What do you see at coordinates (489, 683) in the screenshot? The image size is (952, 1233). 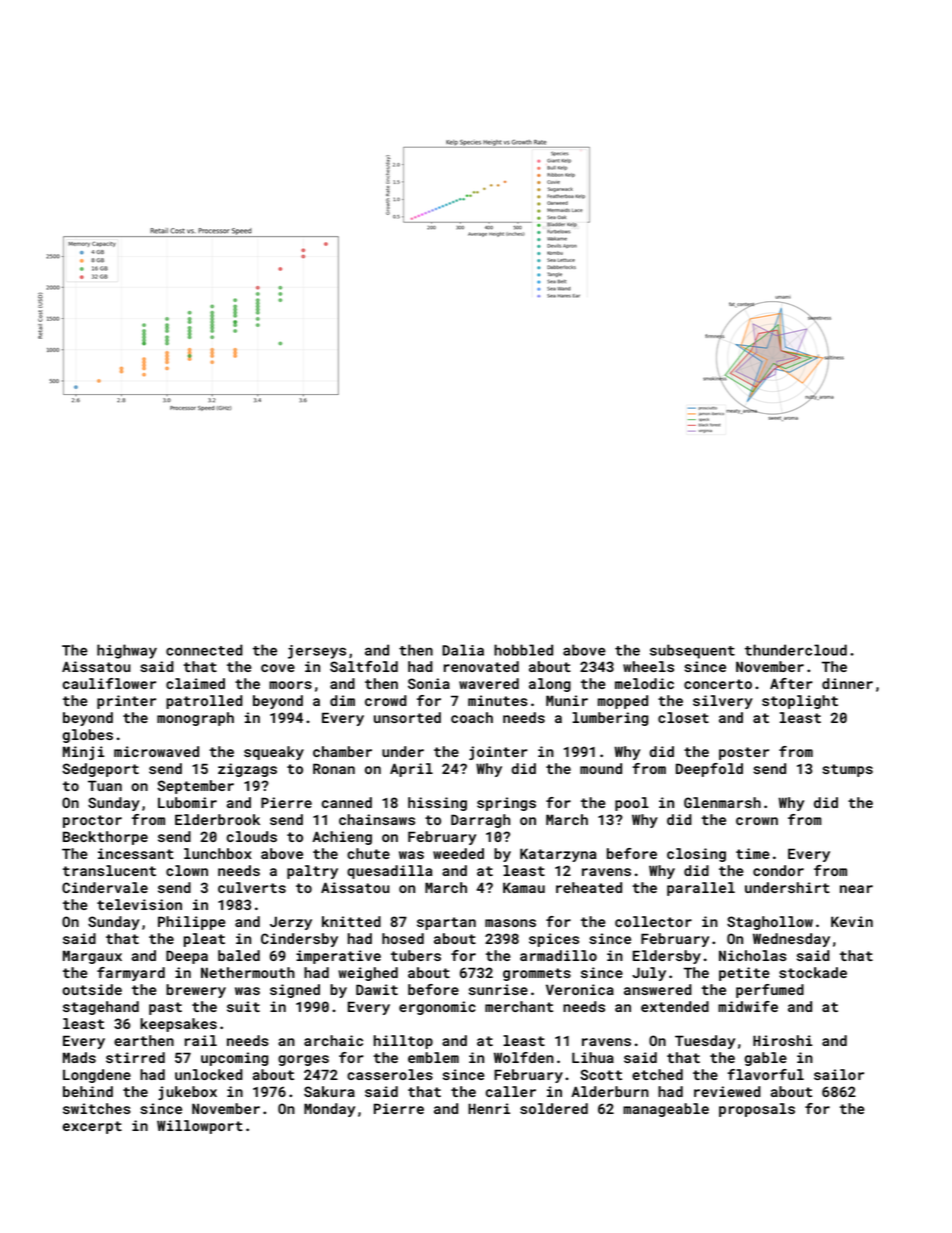 I see `wavered` at bounding box center [489, 683].
